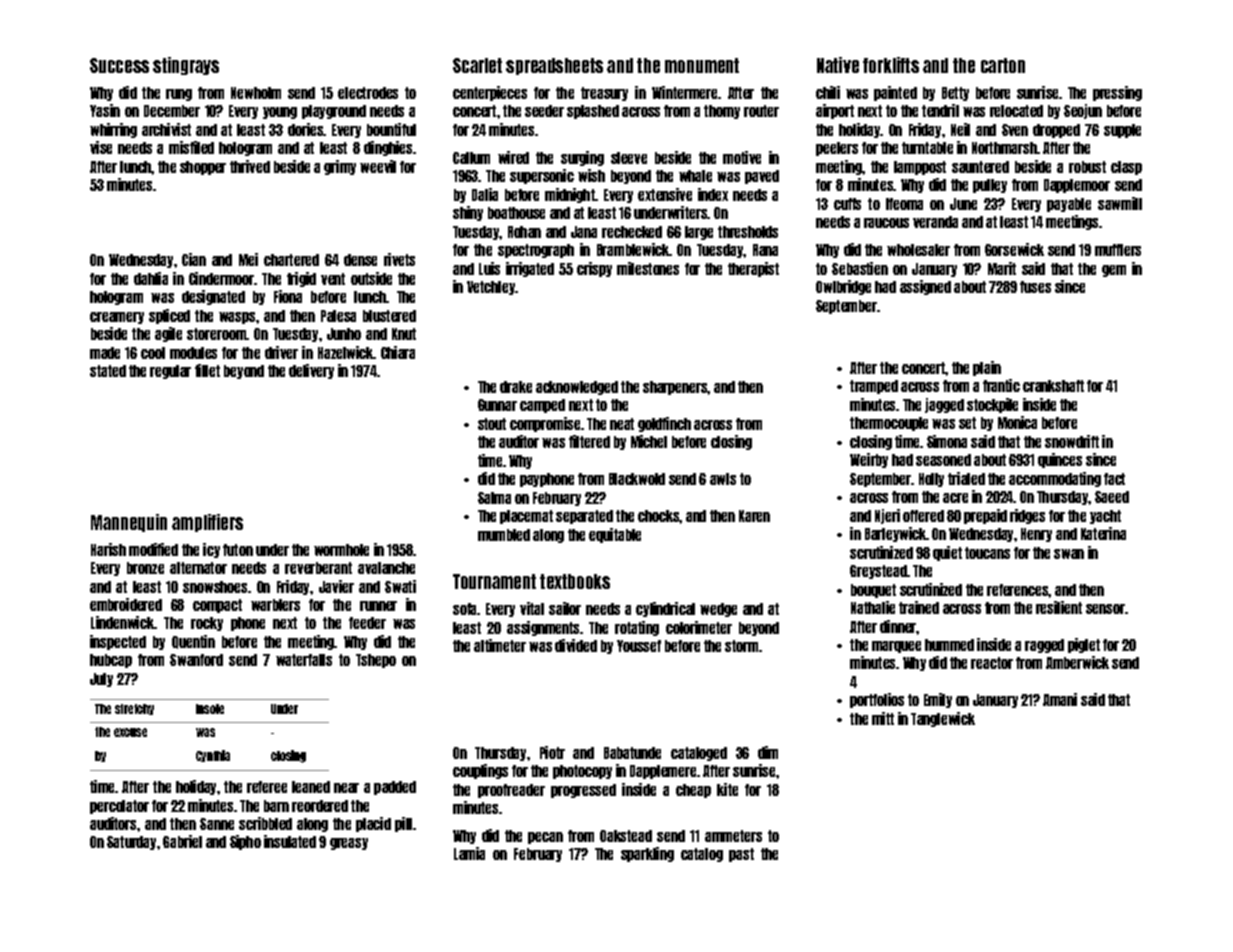  Describe the element at coordinates (130, 732) in the page. I see `excuse` at that location.
